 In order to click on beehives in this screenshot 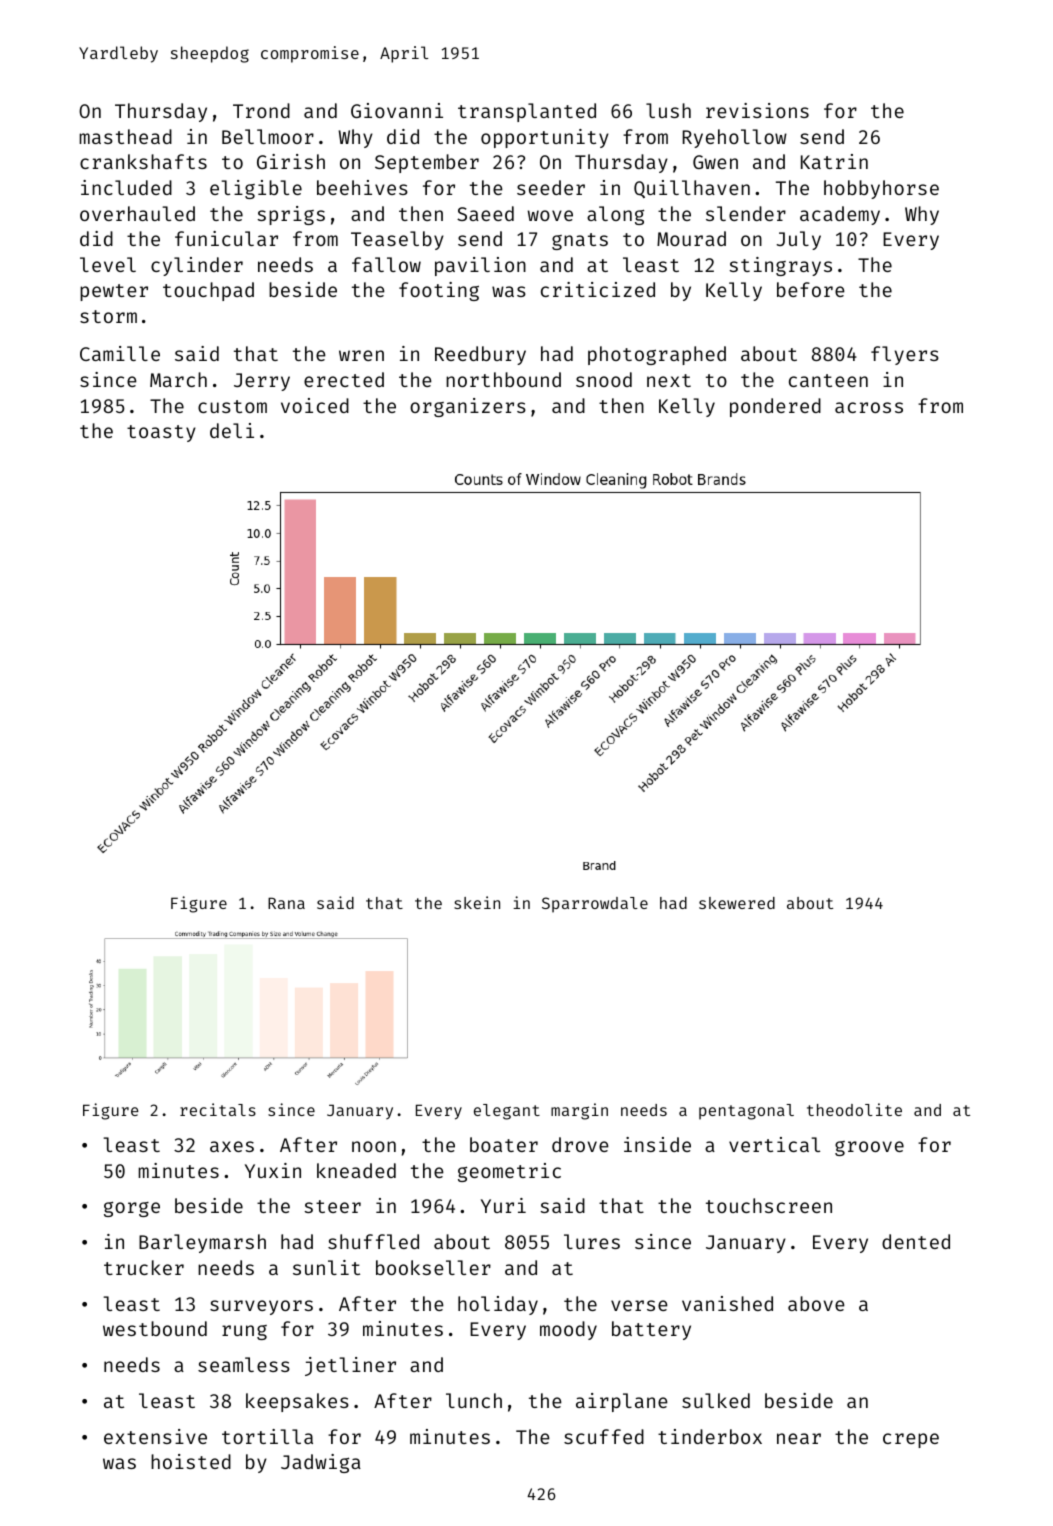, I will do `click(362, 187)`.
